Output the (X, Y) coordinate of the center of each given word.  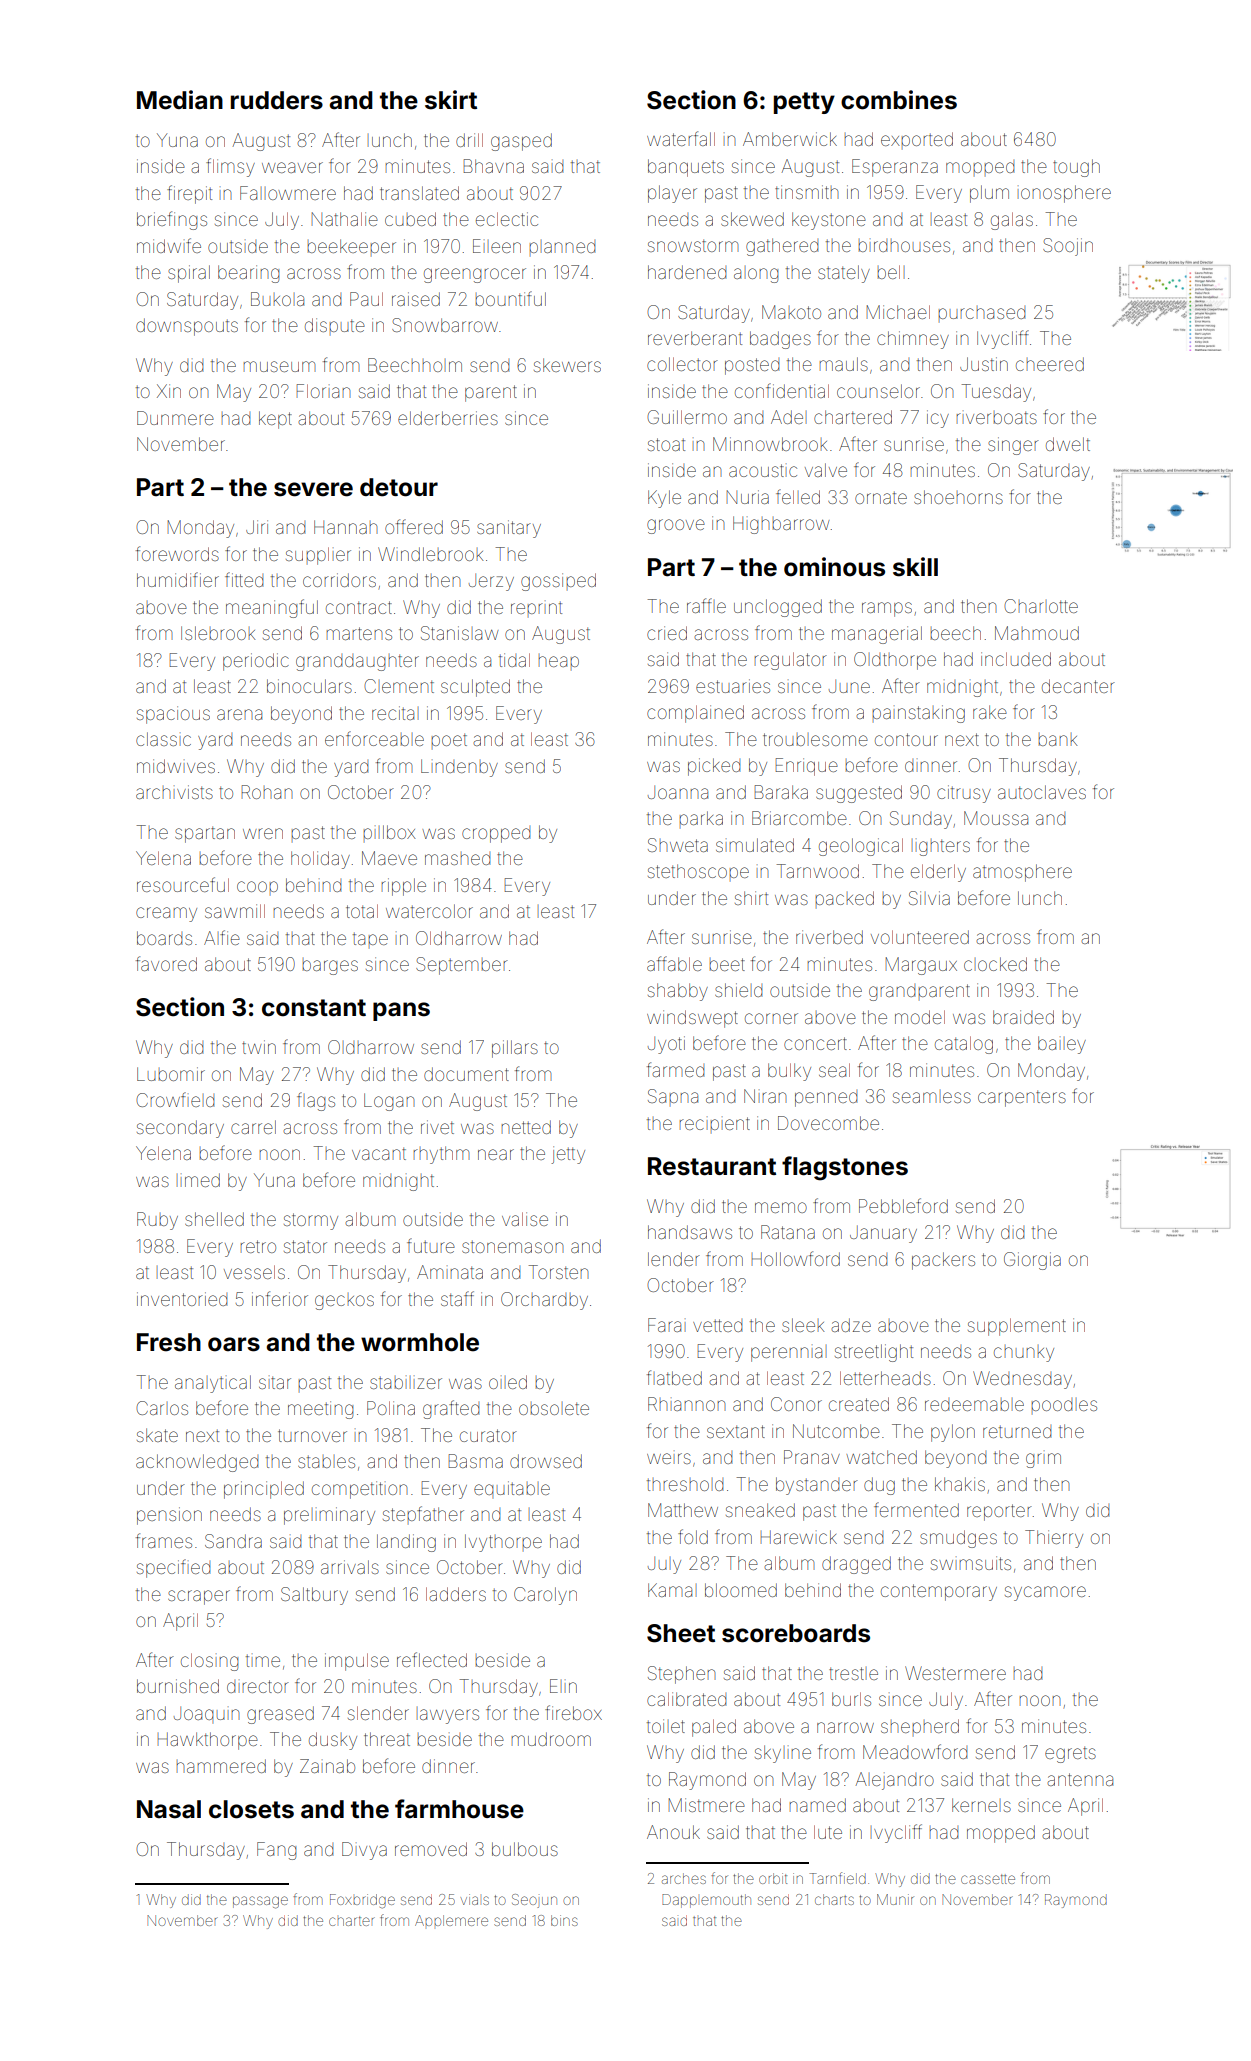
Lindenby (459, 768)
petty (804, 103)
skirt (451, 100)
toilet (666, 1726)
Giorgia (1032, 1261)
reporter (999, 1512)
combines (899, 100)
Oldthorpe (895, 661)
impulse (357, 1662)
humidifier (178, 579)
